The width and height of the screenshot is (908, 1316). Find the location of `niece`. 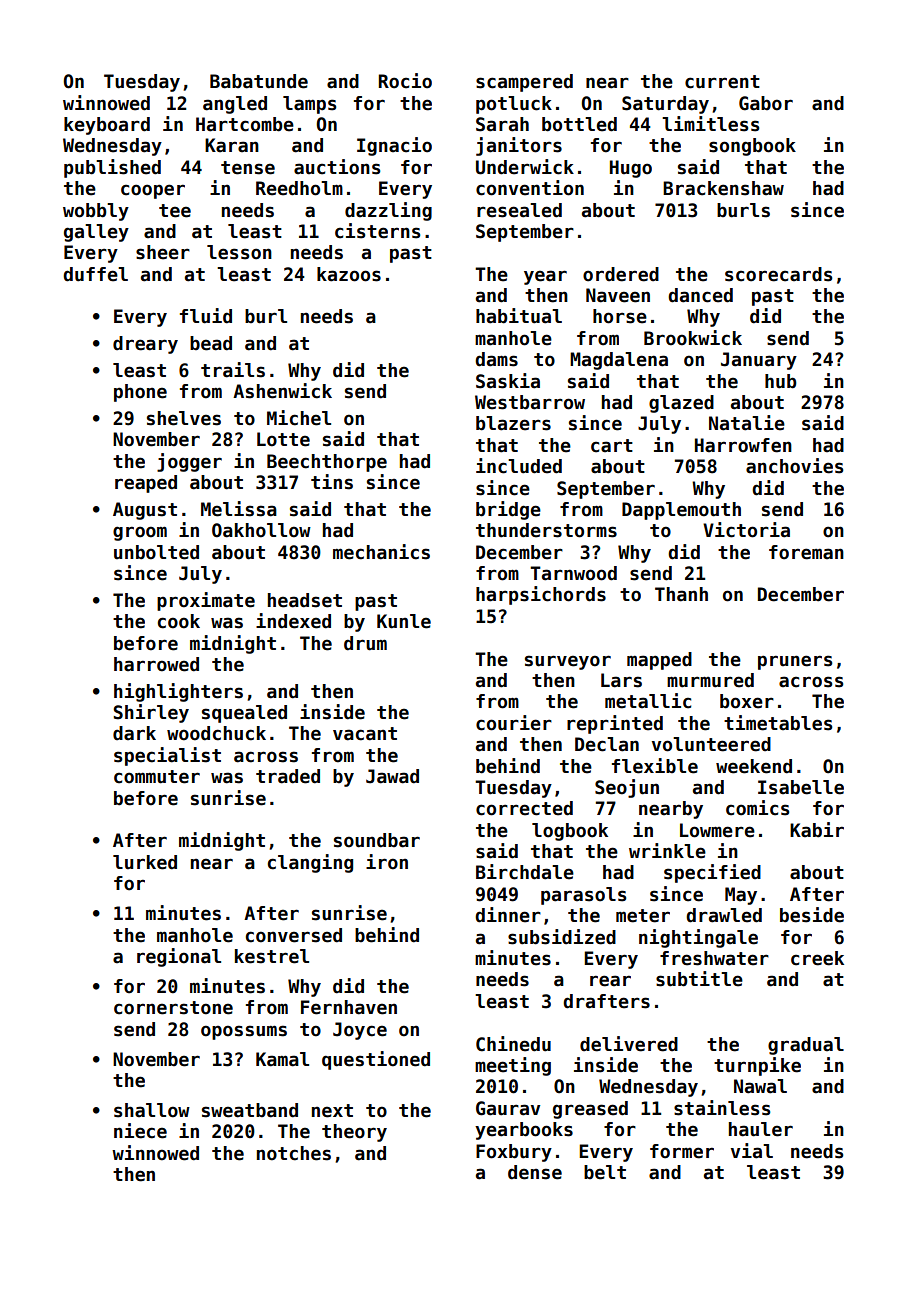

niece is located at coordinates (140, 1131).
